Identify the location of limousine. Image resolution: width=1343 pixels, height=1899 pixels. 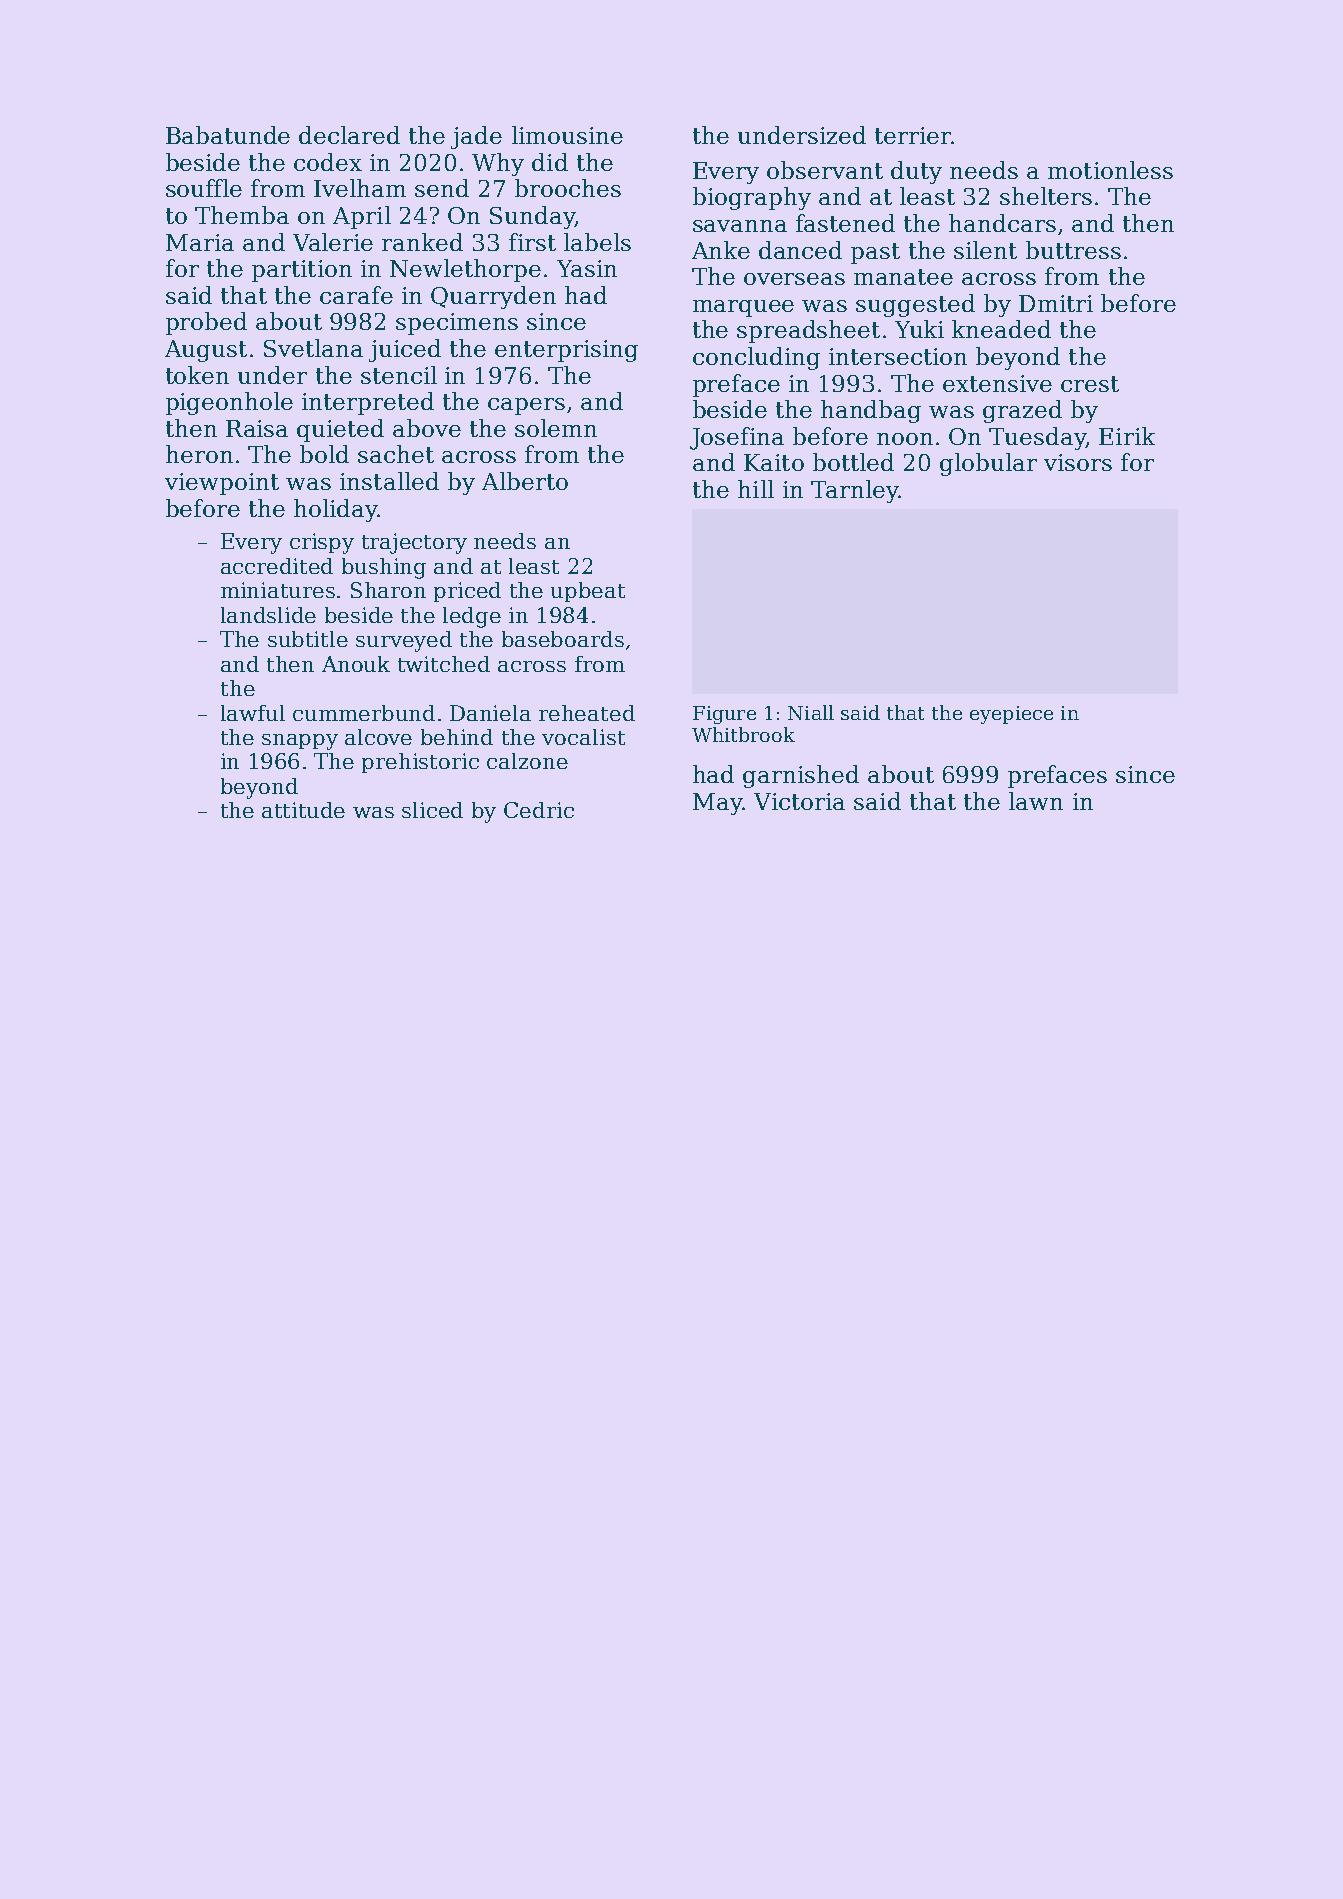
(567, 135).
